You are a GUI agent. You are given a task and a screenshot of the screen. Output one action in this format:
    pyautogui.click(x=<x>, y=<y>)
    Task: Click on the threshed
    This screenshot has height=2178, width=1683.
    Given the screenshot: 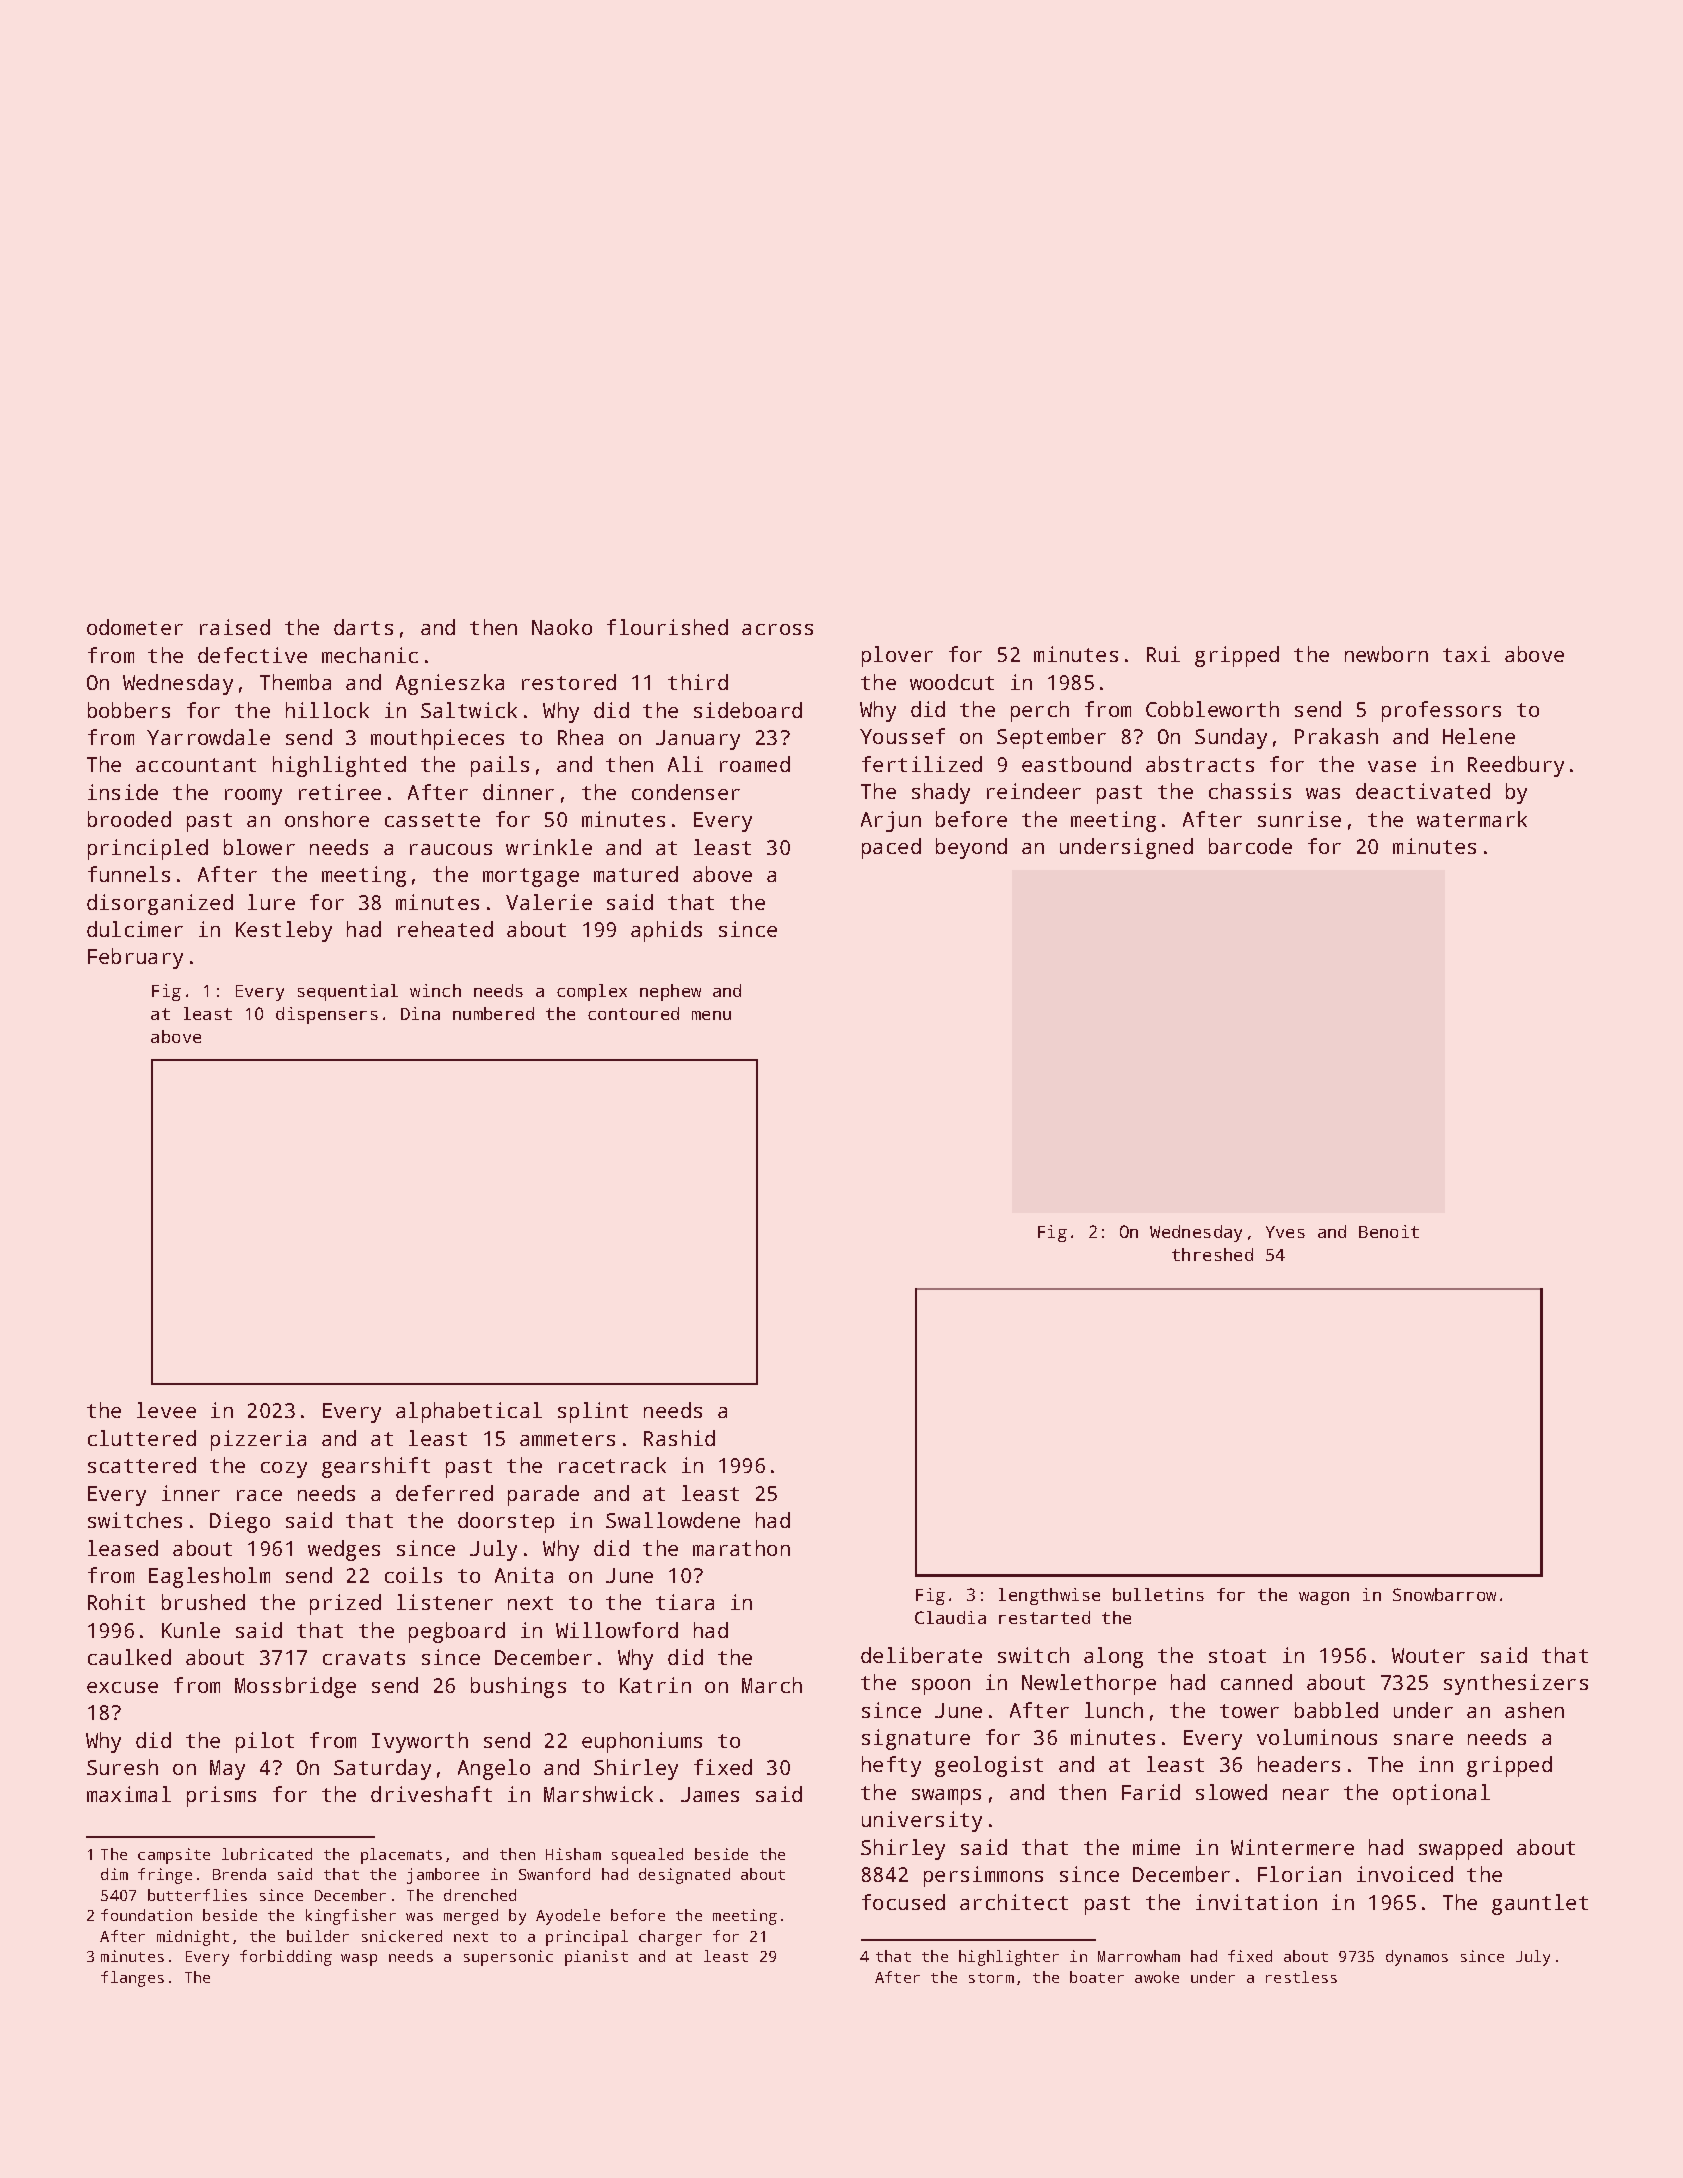 What is the action you would take?
    pyautogui.click(x=1212, y=1254)
